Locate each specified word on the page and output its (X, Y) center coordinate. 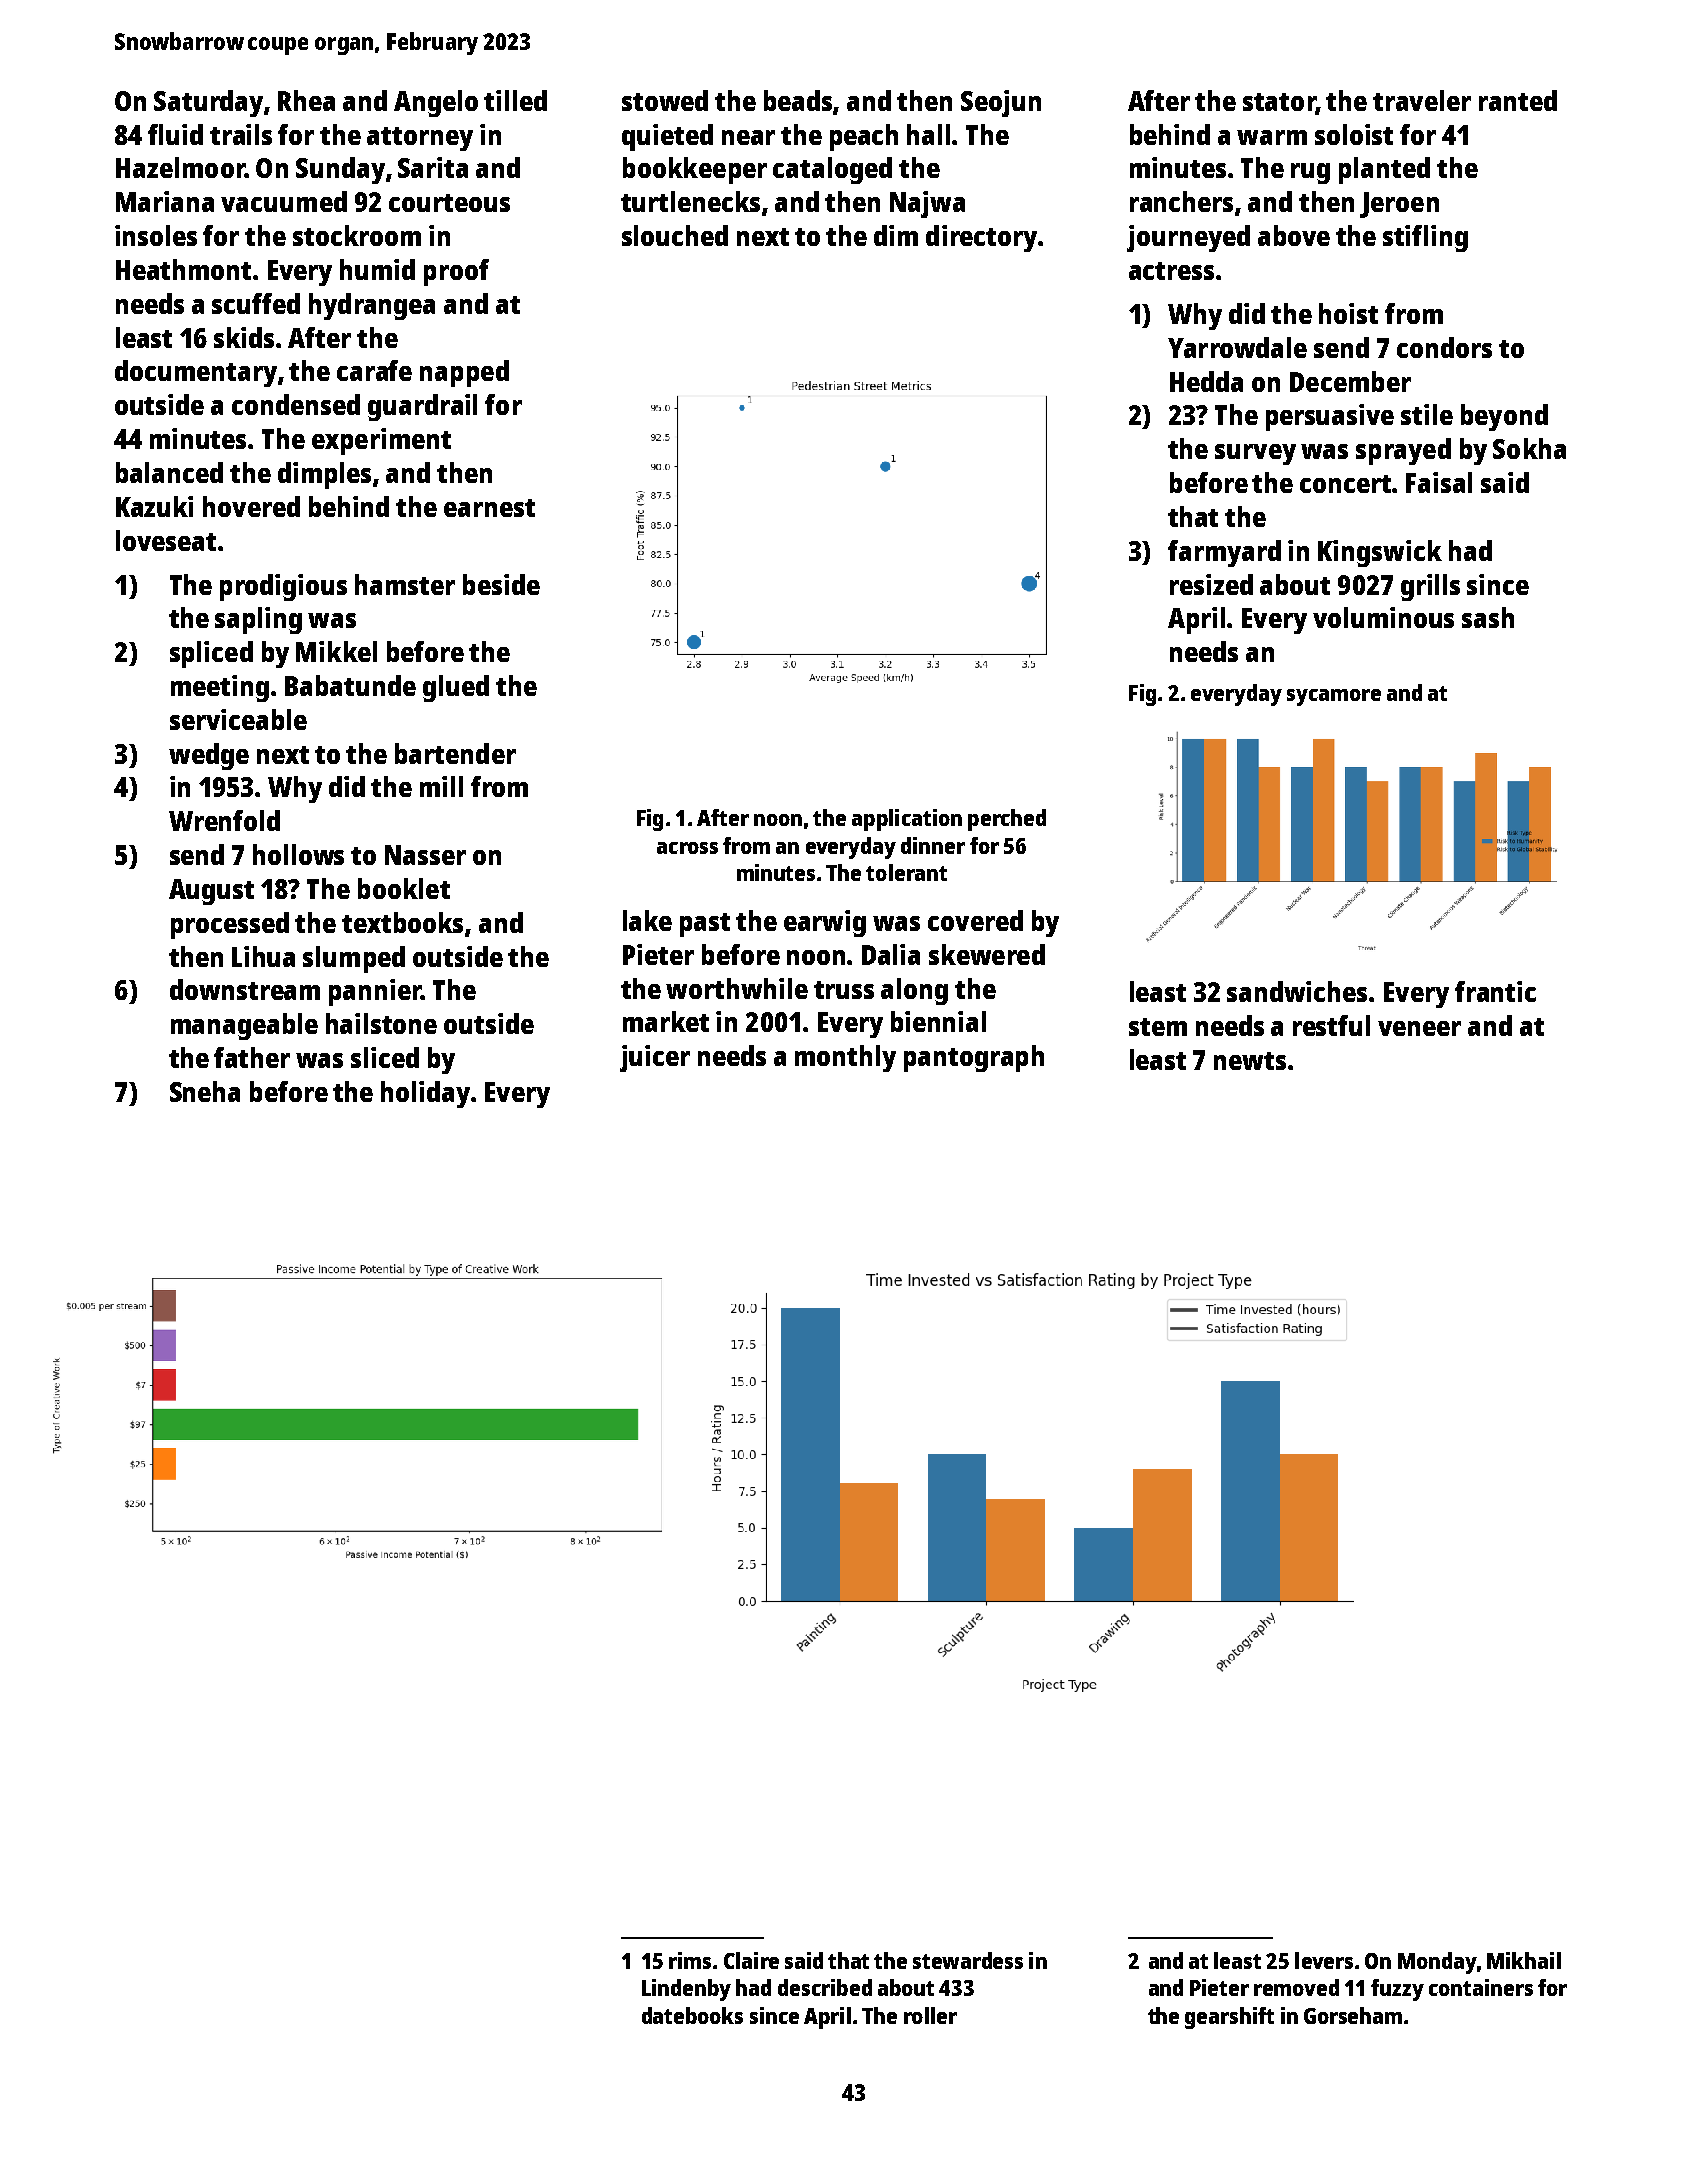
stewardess (968, 1960)
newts (1250, 1061)
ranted (1518, 100)
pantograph (974, 1058)
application (907, 820)
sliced (385, 1057)
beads (799, 102)
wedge (209, 756)
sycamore (1334, 697)
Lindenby (686, 1990)
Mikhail (1524, 1960)
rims (690, 1960)
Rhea (306, 100)
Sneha (205, 1091)
